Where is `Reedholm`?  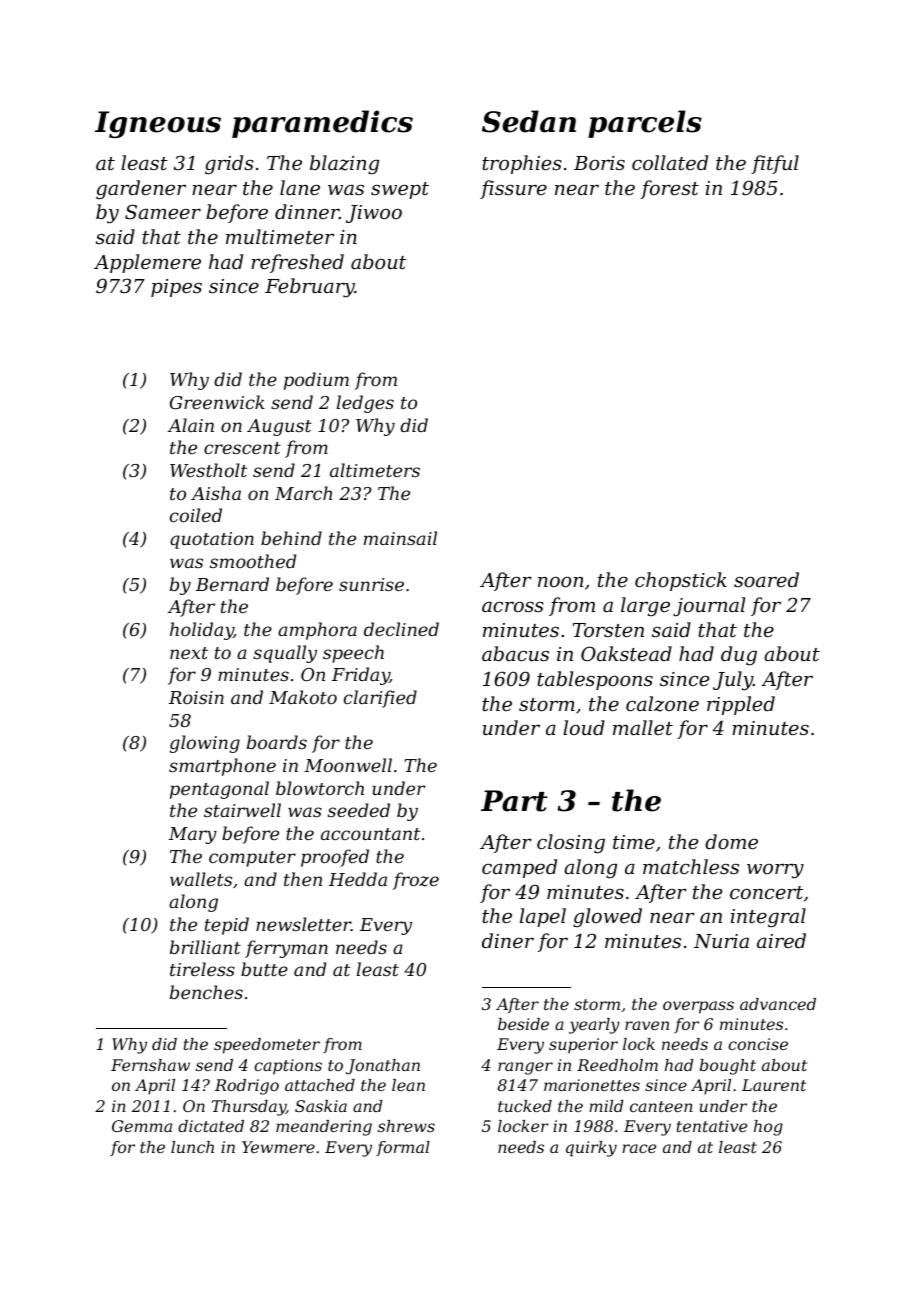 Reedholm is located at coordinates (617, 1065).
